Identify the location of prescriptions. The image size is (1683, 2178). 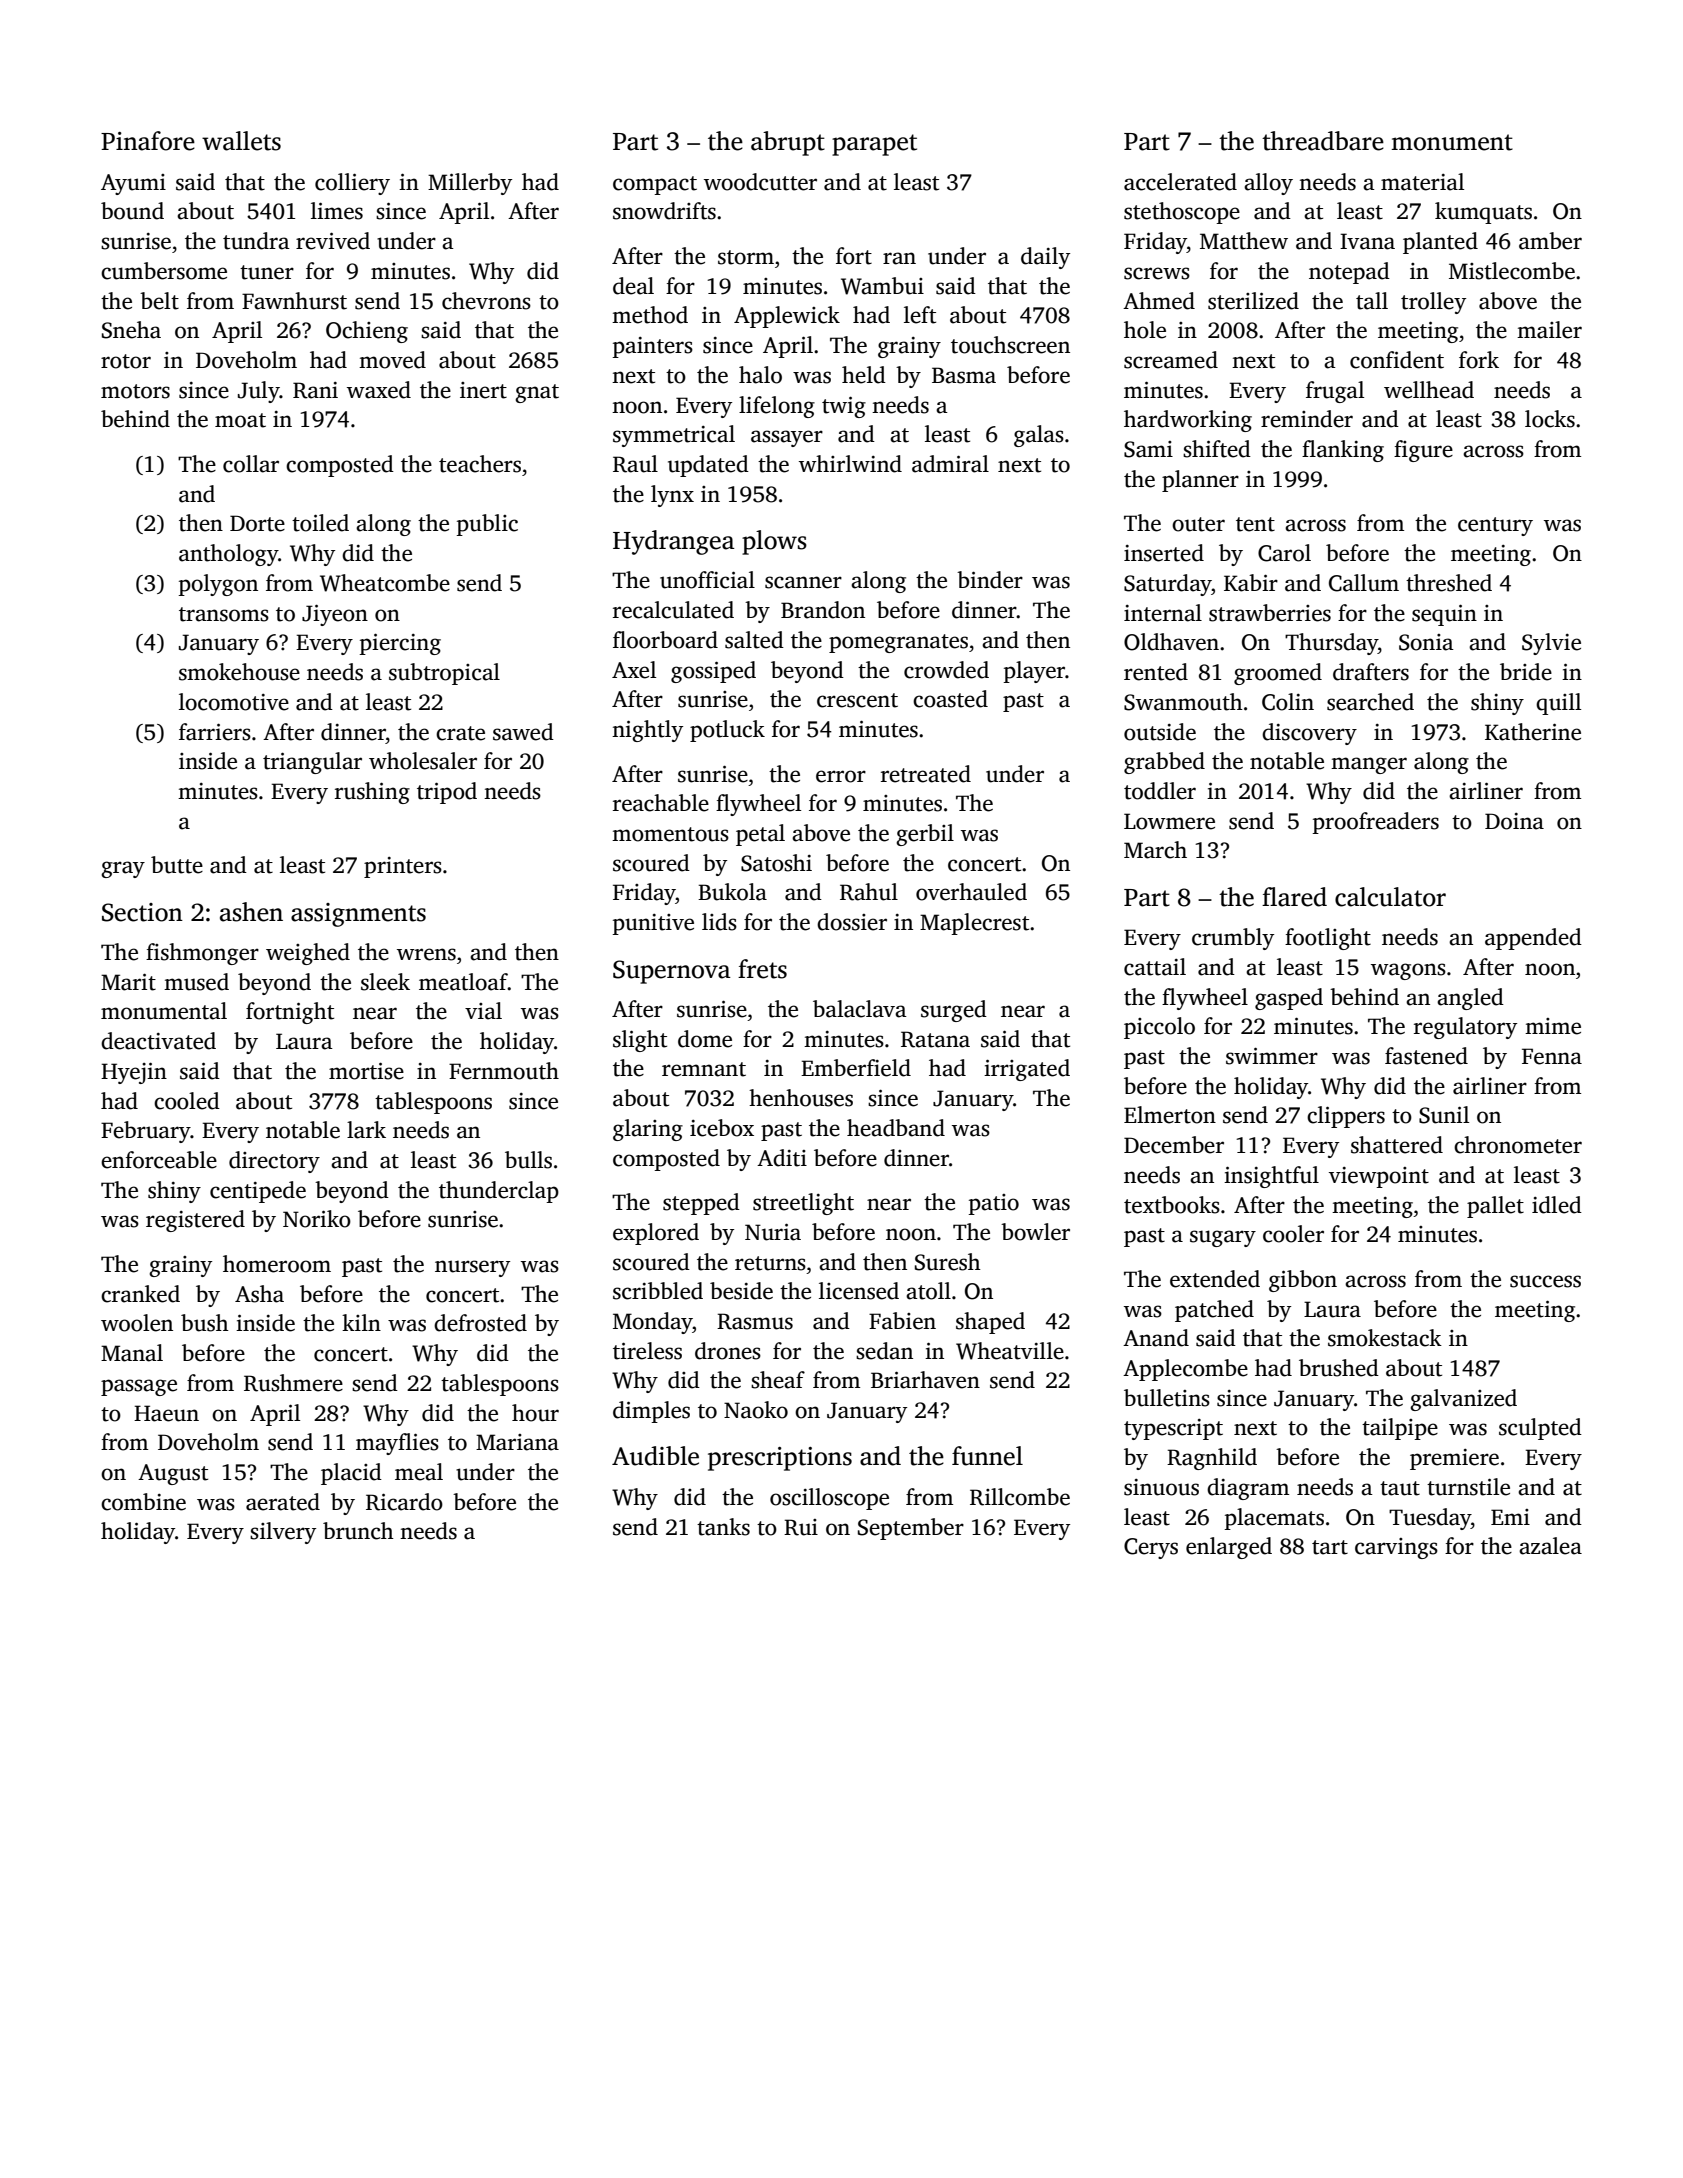
(780, 1459).
